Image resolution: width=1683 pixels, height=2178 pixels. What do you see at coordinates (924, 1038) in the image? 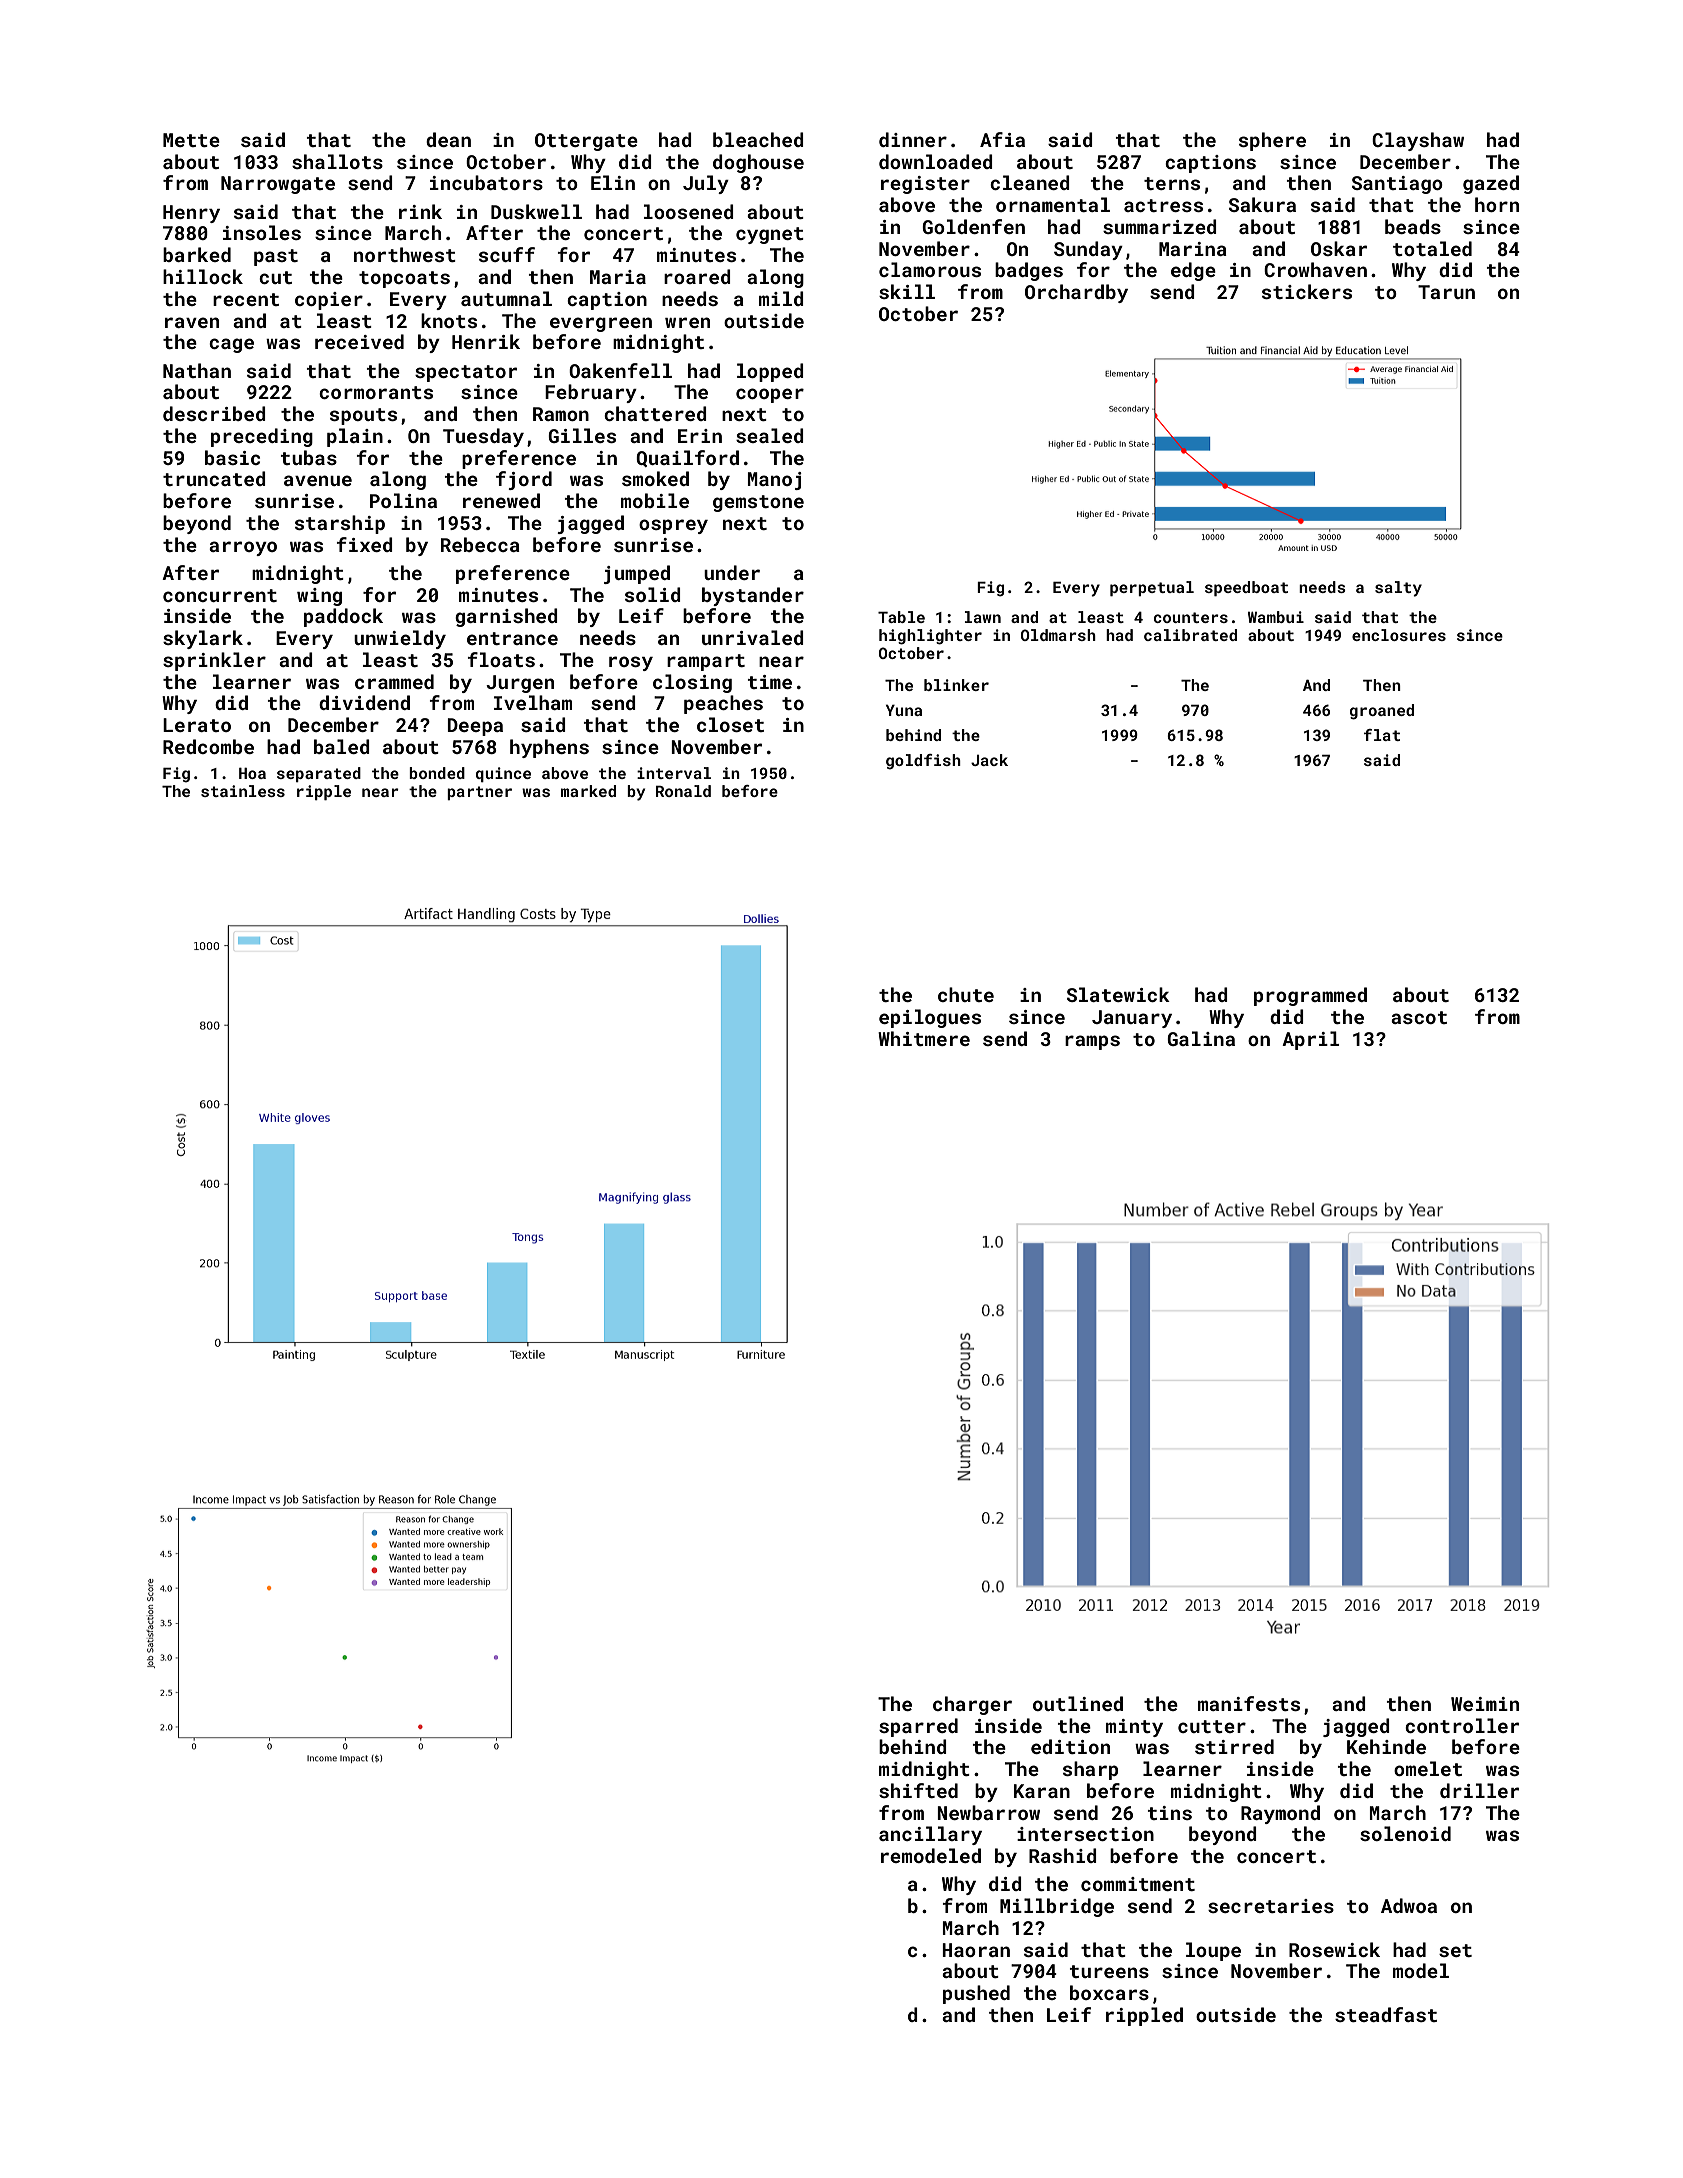
I see `Whitmere` at bounding box center [924, 1038].
